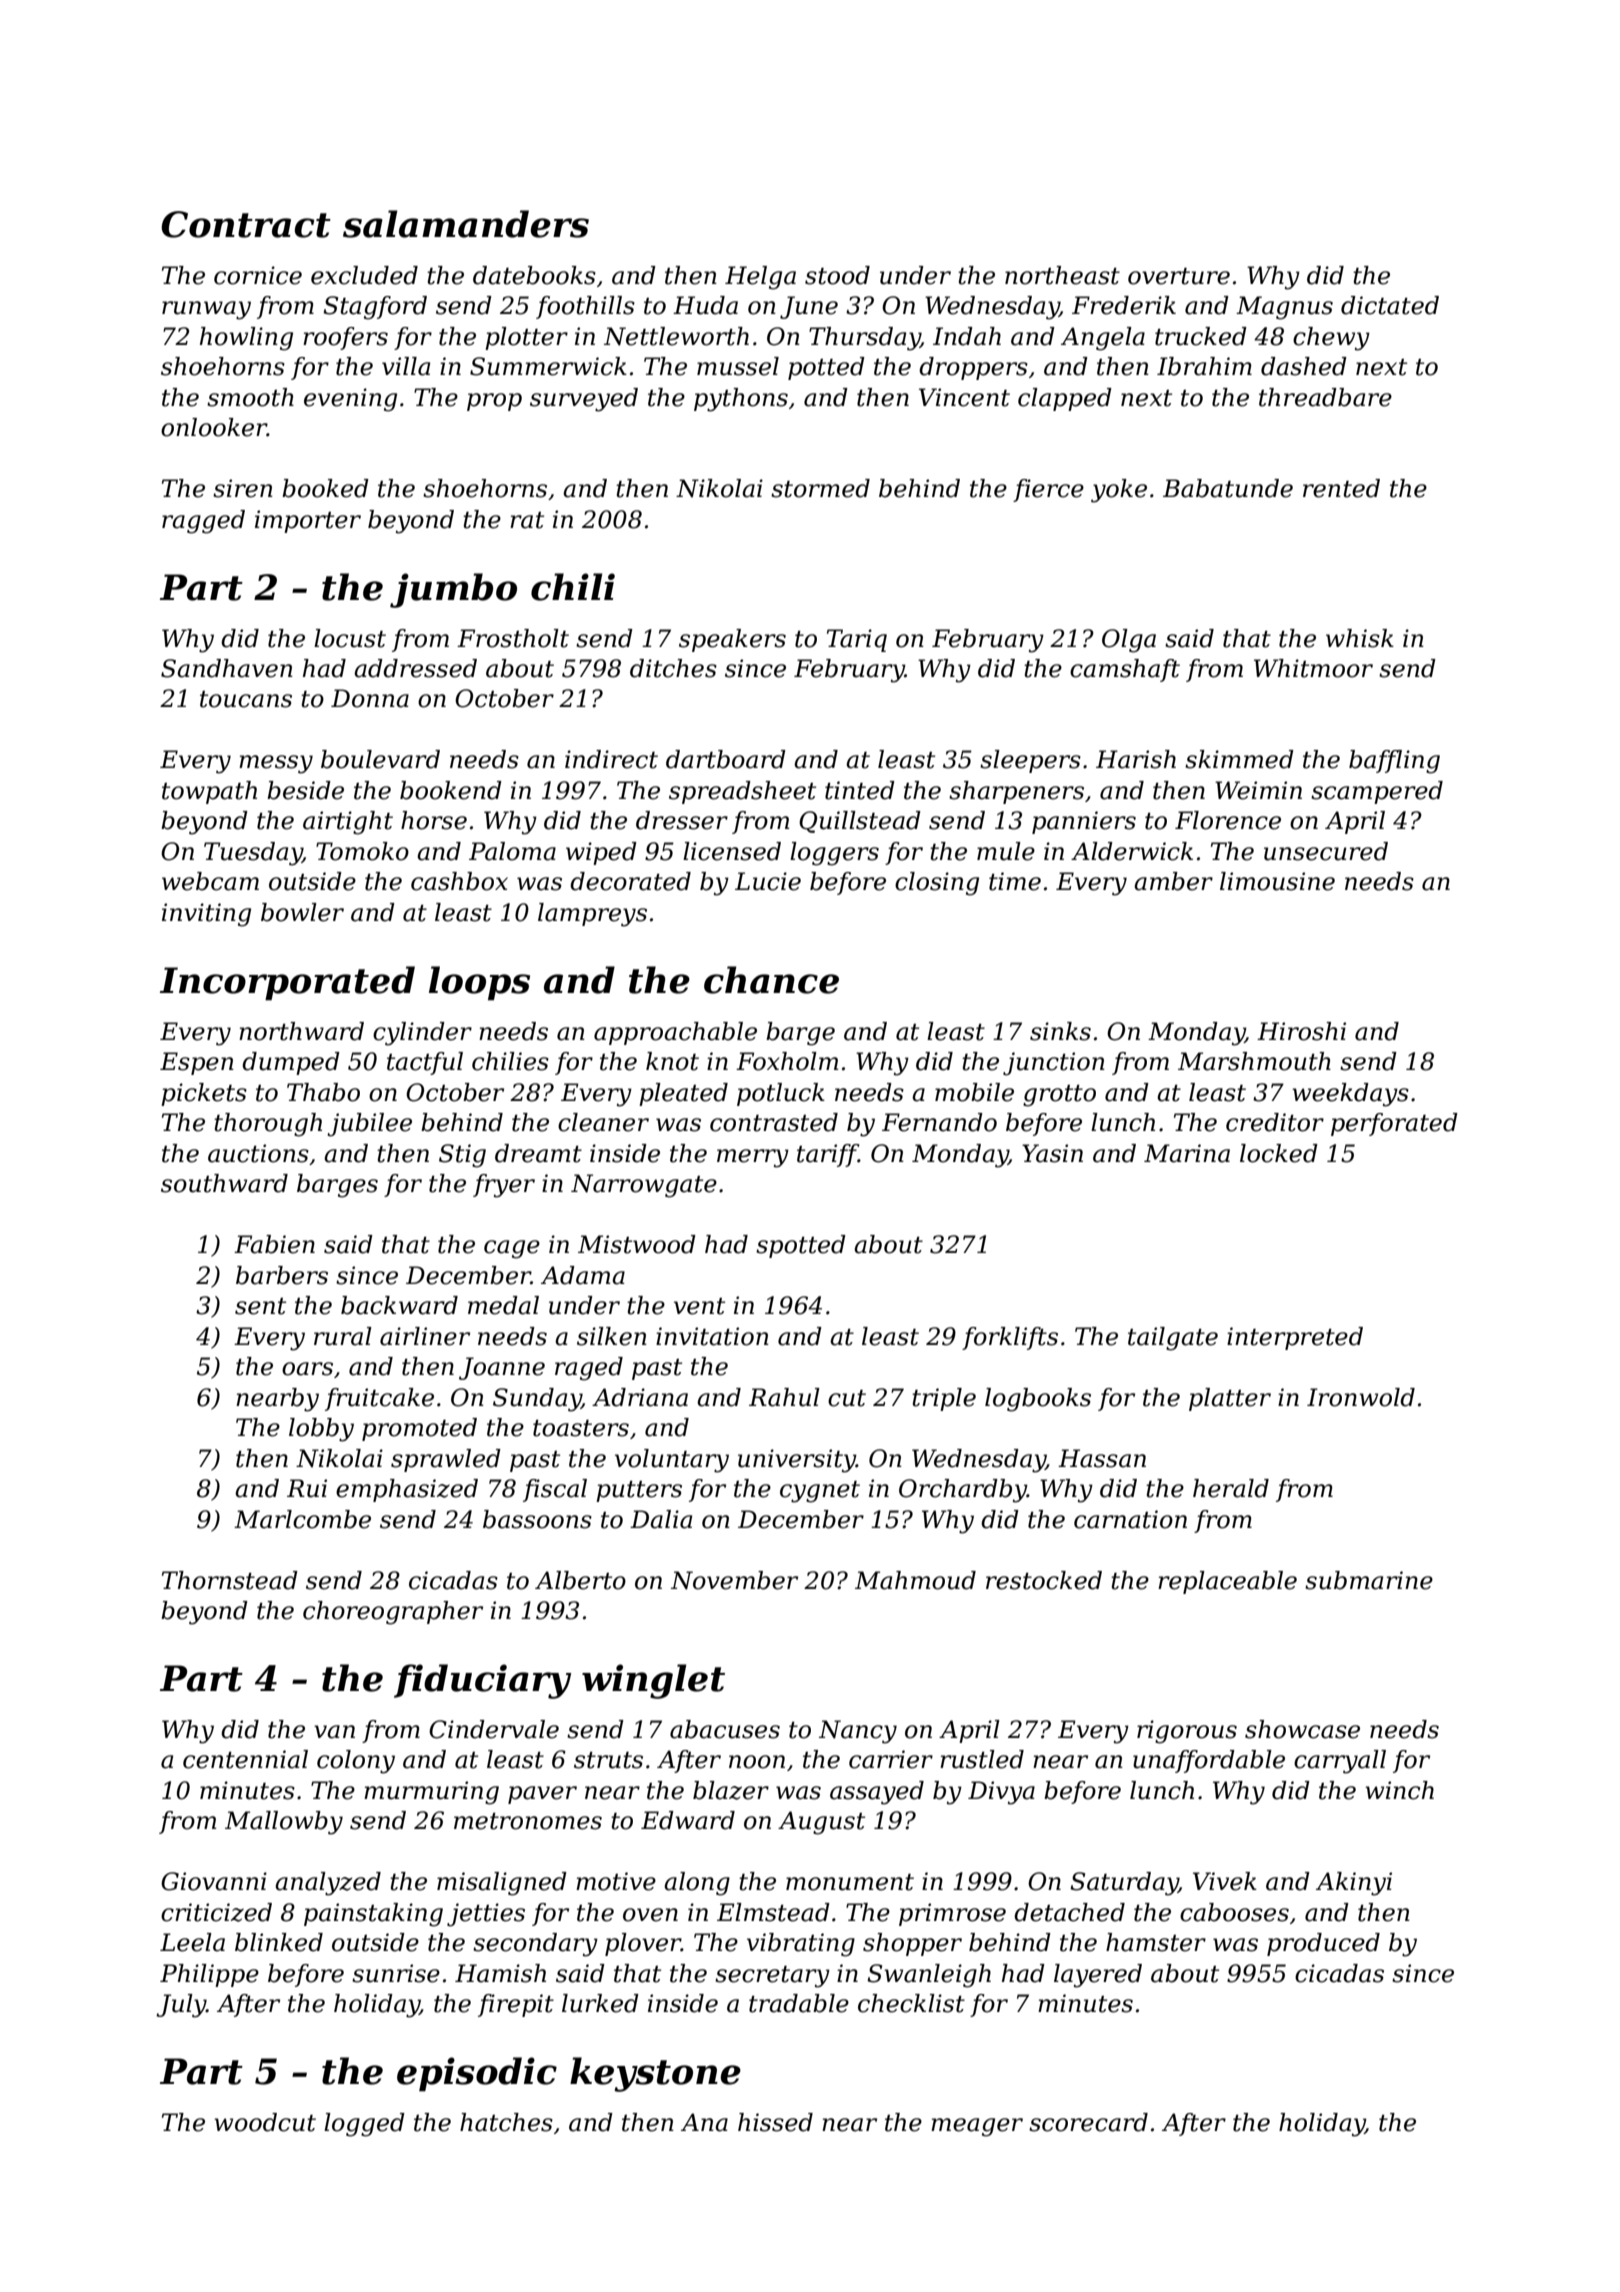  Describe the element at coordinates (1179, 276) in the image. I see `overture` at that location.
